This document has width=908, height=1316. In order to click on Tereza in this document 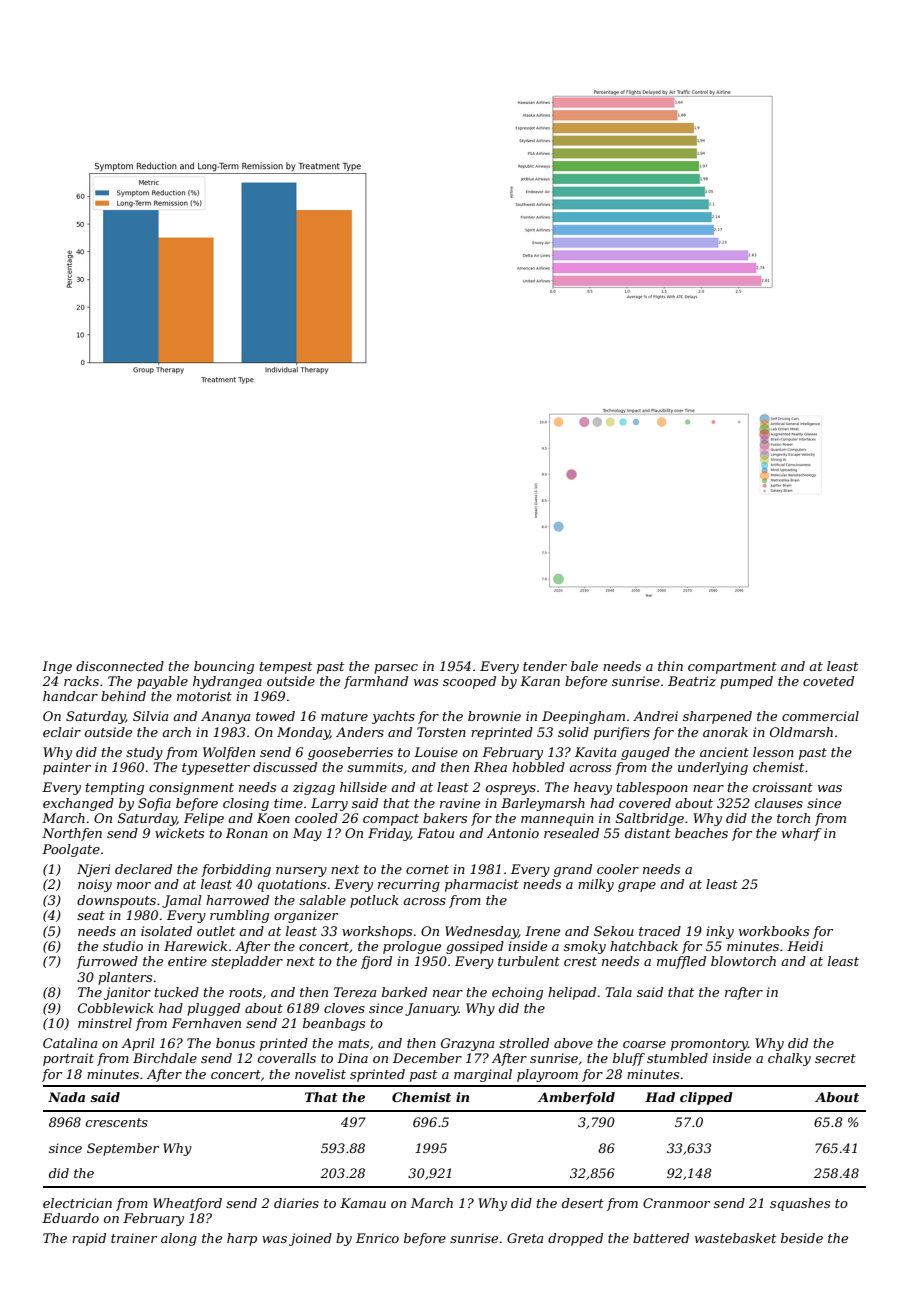, I will do `click(355, 992)`.
